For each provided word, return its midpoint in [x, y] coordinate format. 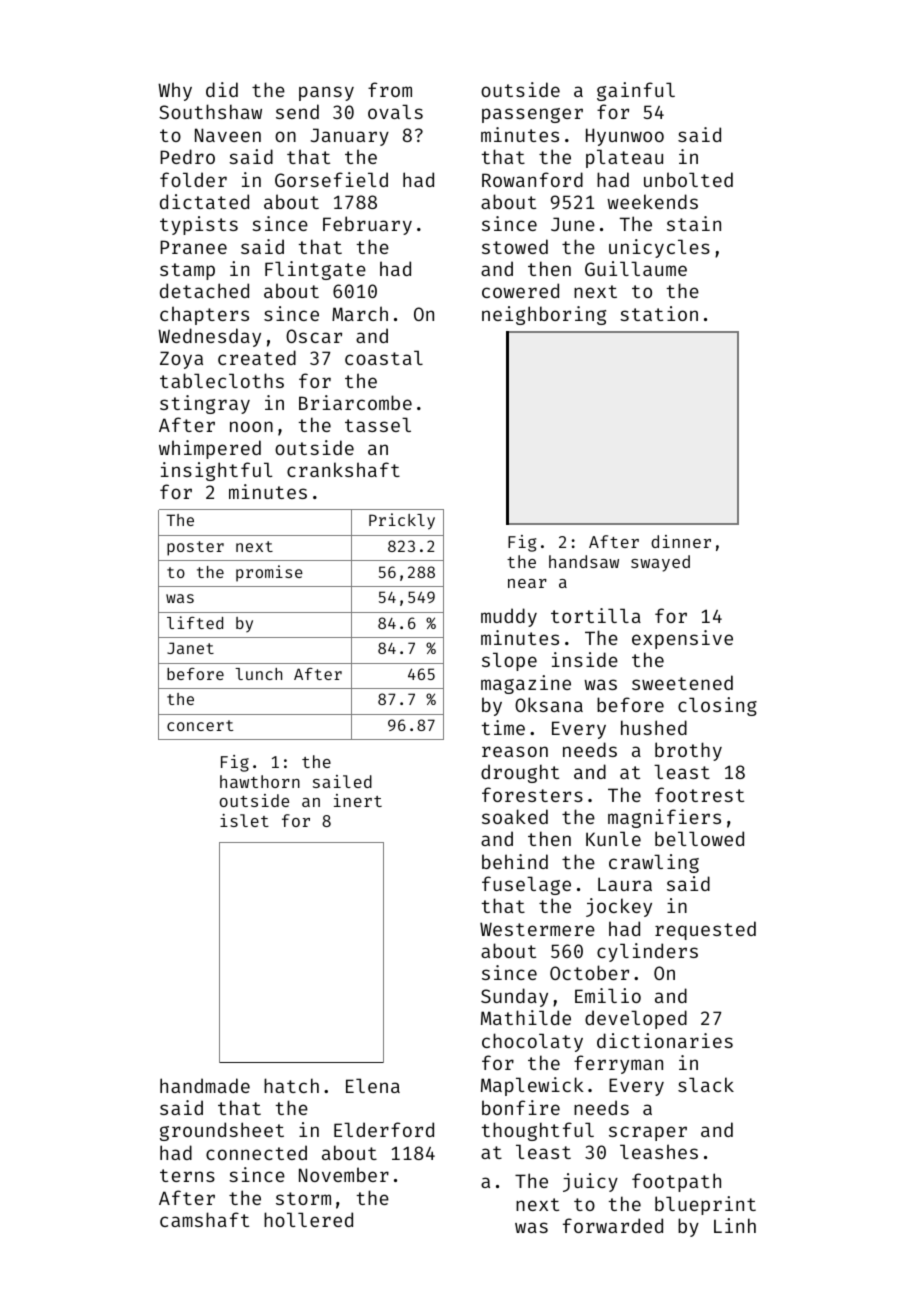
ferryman [618, 1064]
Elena [373, 1085]
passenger [532, 115]
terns [187, 1175]
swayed [660, 563]
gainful [636, 91]
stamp [187, 271]
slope [509, 661]
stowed [515, 246]
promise [269, 573]
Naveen [228, 135]
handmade [205, 1085]
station [659, 313]
